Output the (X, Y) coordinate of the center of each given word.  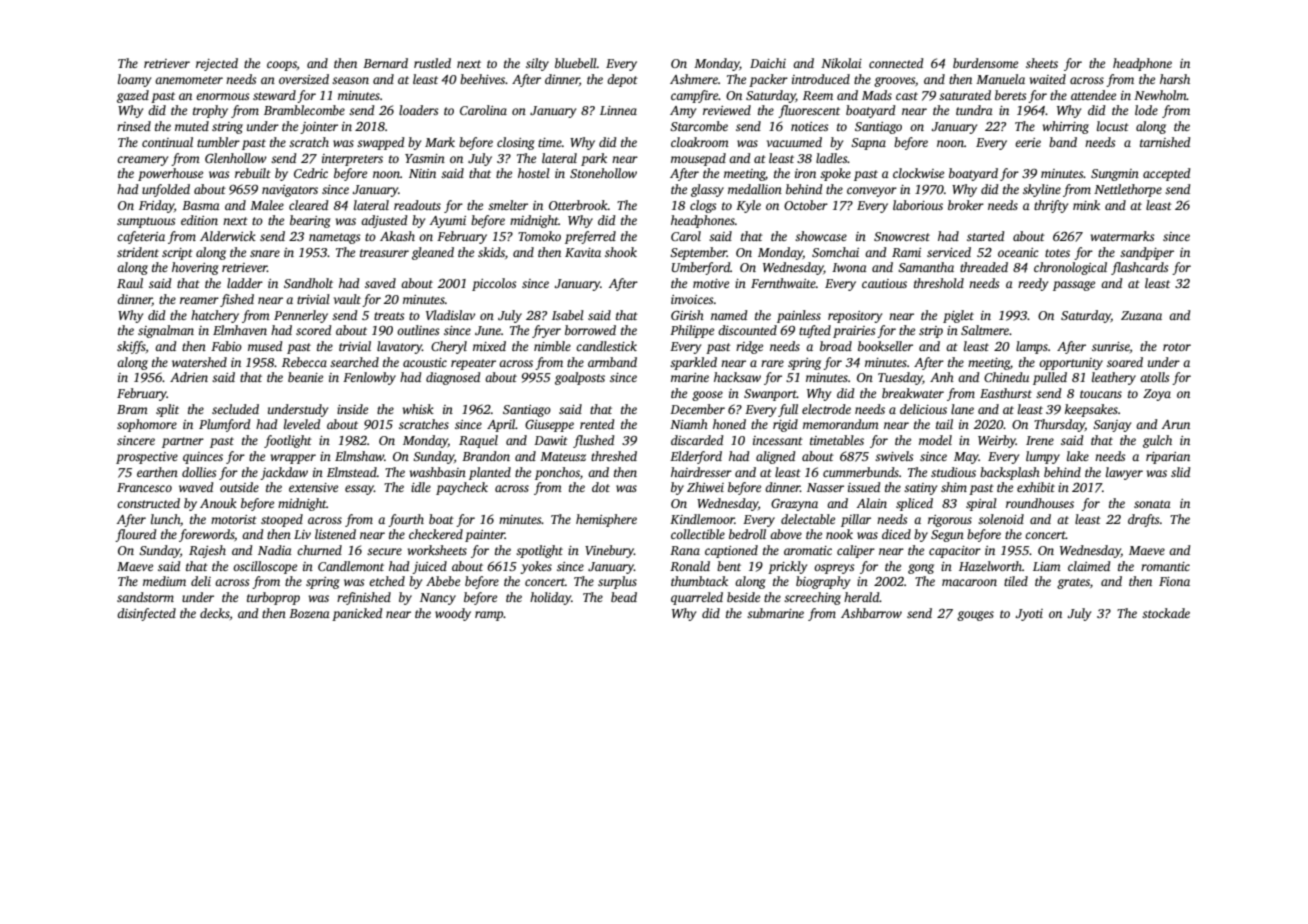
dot (601, 487)
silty (537, 64)
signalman (166, 331)
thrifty (1051, 206)
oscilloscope (265, 567)
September (698, 253)
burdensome (985, 63)
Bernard (385, 63)
